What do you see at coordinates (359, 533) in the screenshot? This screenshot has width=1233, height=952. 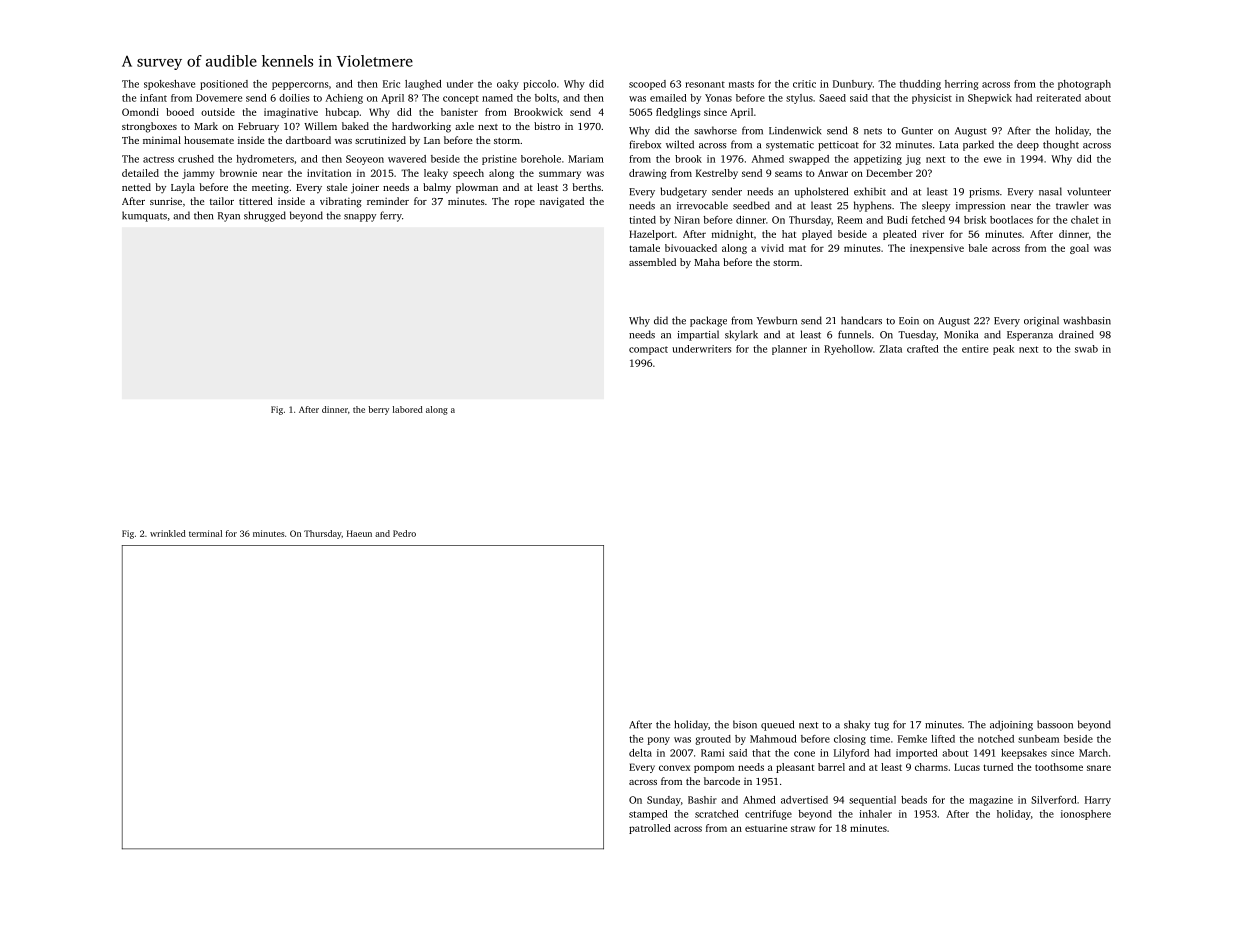 I see `Haeun` at bounding box center [359, 533].
